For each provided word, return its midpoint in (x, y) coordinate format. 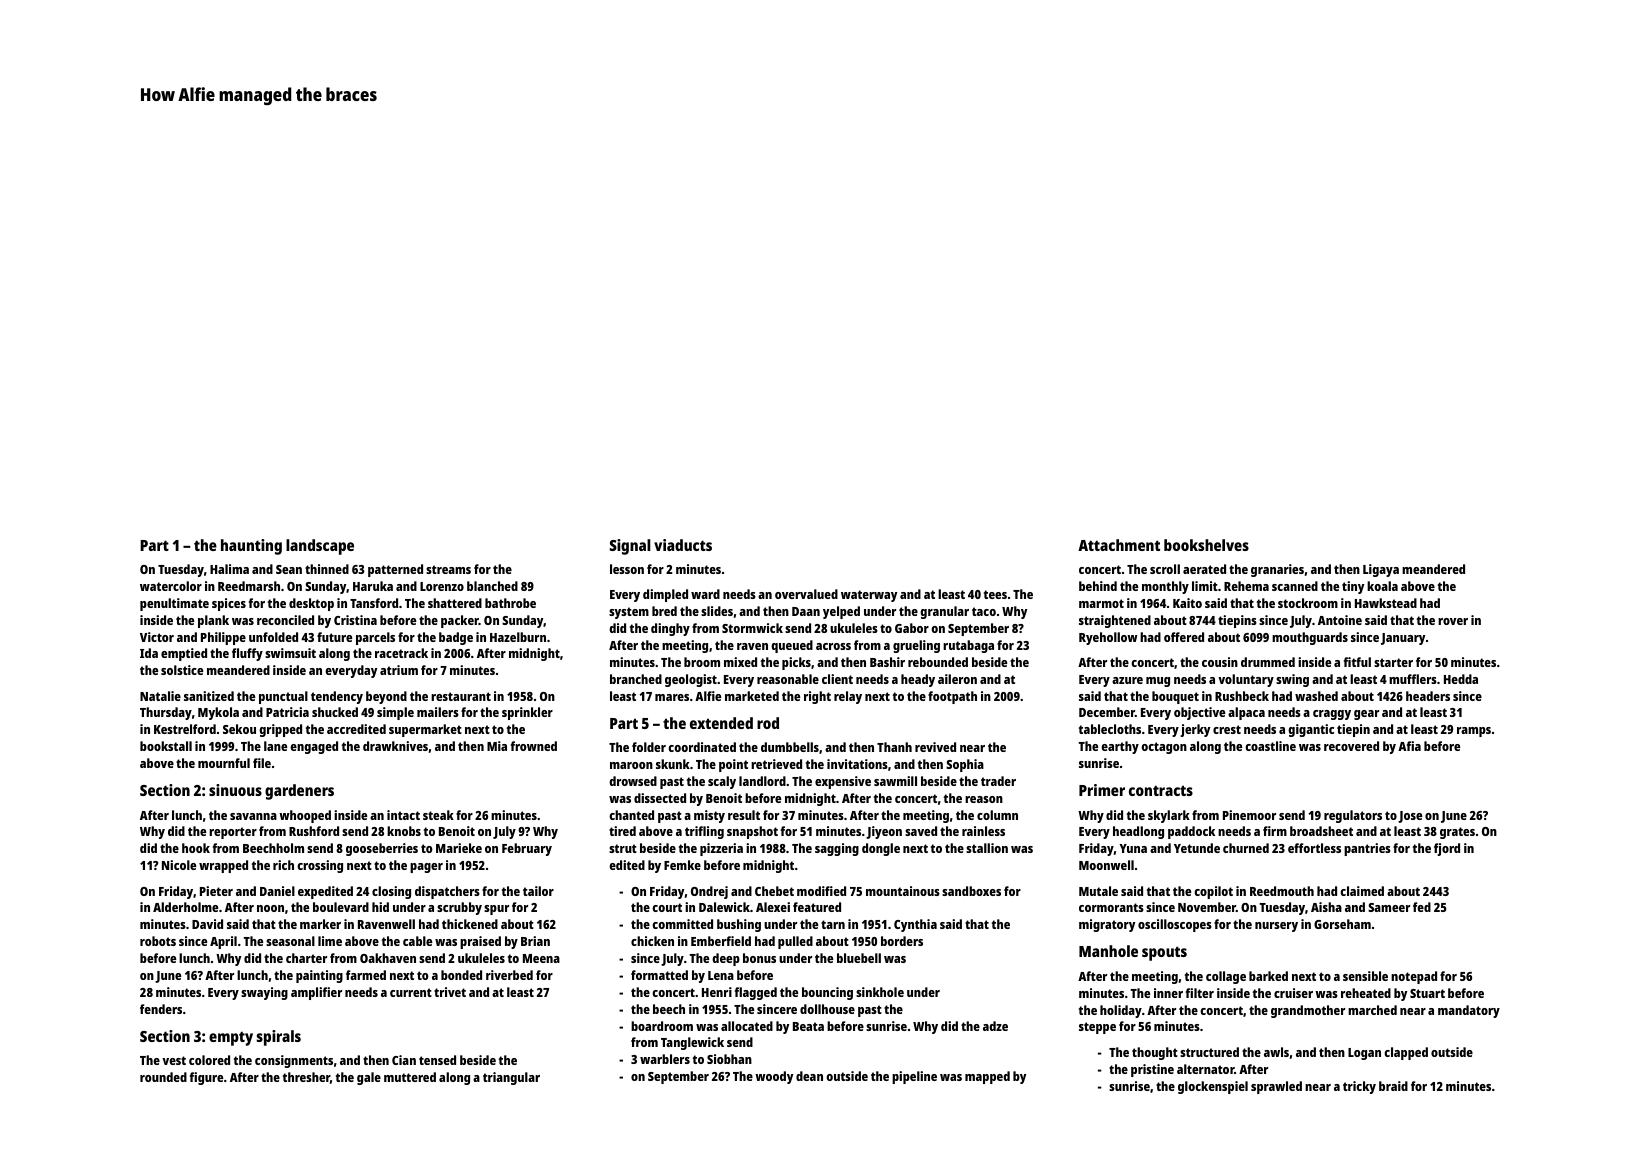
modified (821, 891)
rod (768, 723)
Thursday (166, 713)
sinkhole (880, 992)
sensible (1365, 976)
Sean (289, 569)
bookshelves (1206, 545)
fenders (161, 1009)
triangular (511, 1078)
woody (774, 1077)
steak (438, 815)
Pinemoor (1249, 815)
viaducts (683, 545)
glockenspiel (1213, 1087)
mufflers (1413, 679)
